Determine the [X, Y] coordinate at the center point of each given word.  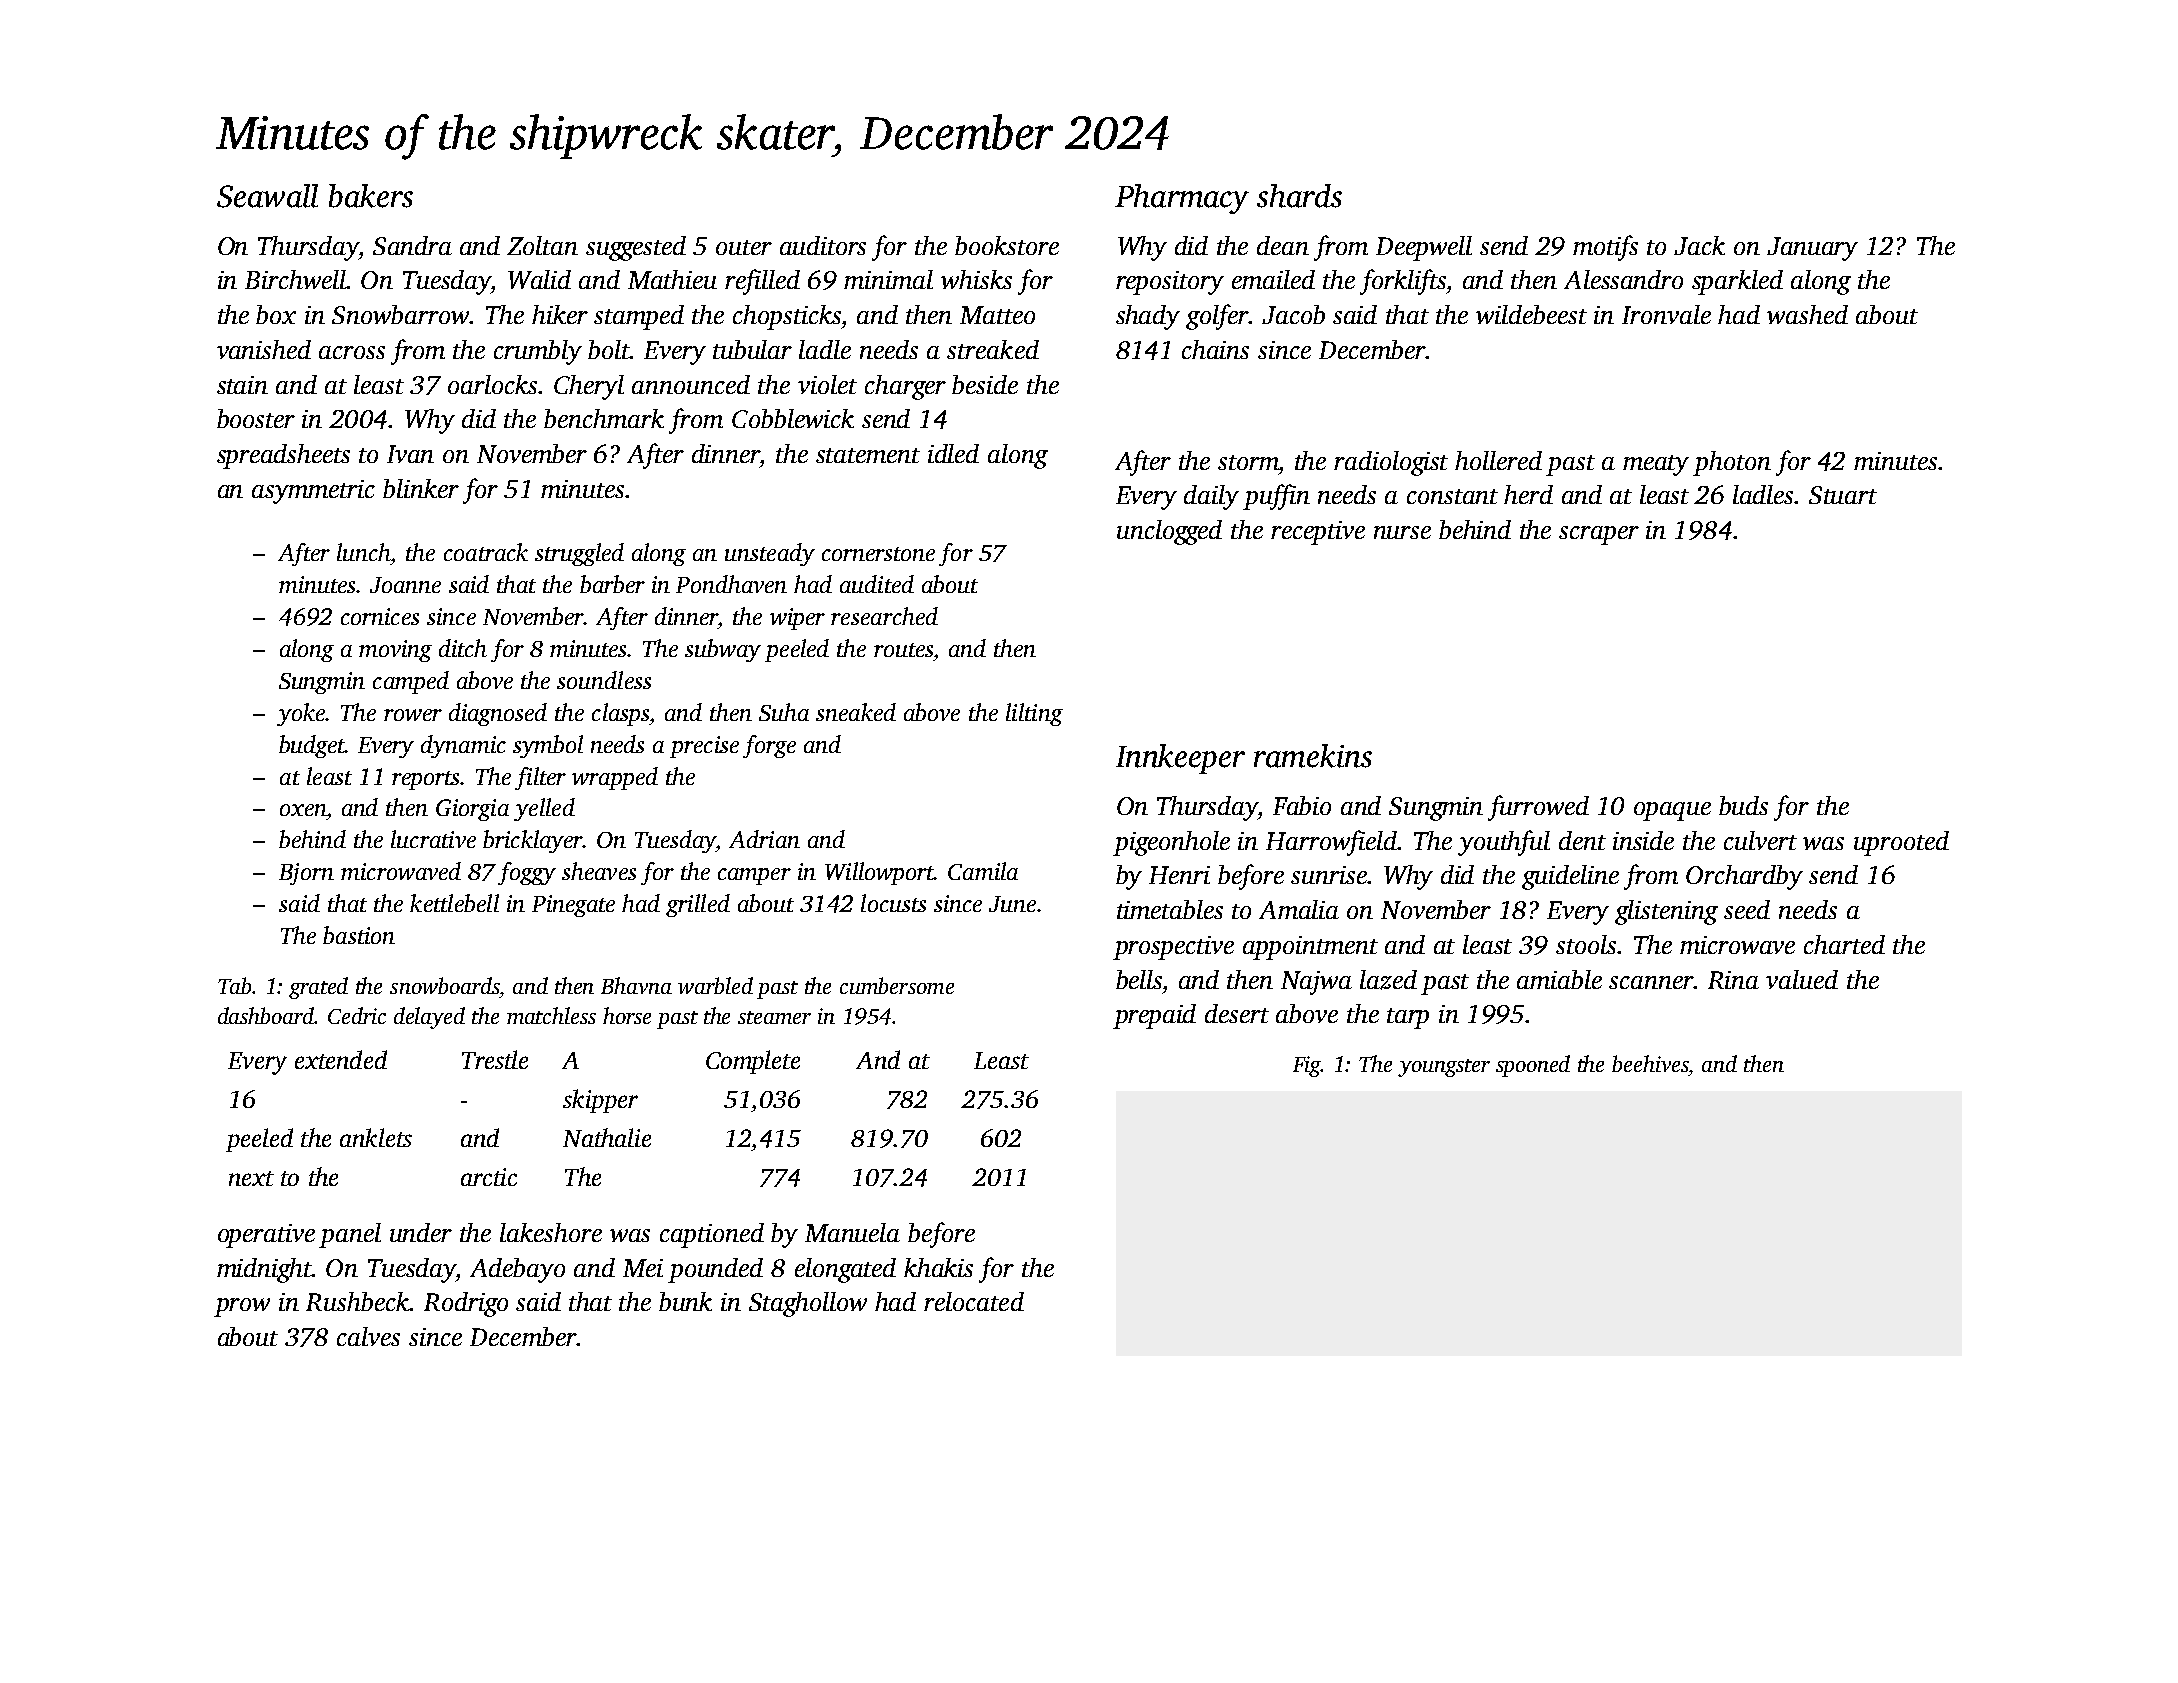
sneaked [856, 712]
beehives [1650, 1063]
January [1812, 249]
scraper [1599, 535]
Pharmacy [1182, 199]
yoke [301, 714]
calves [368, 1336]
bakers [371, 196]
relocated [974, 1301]
